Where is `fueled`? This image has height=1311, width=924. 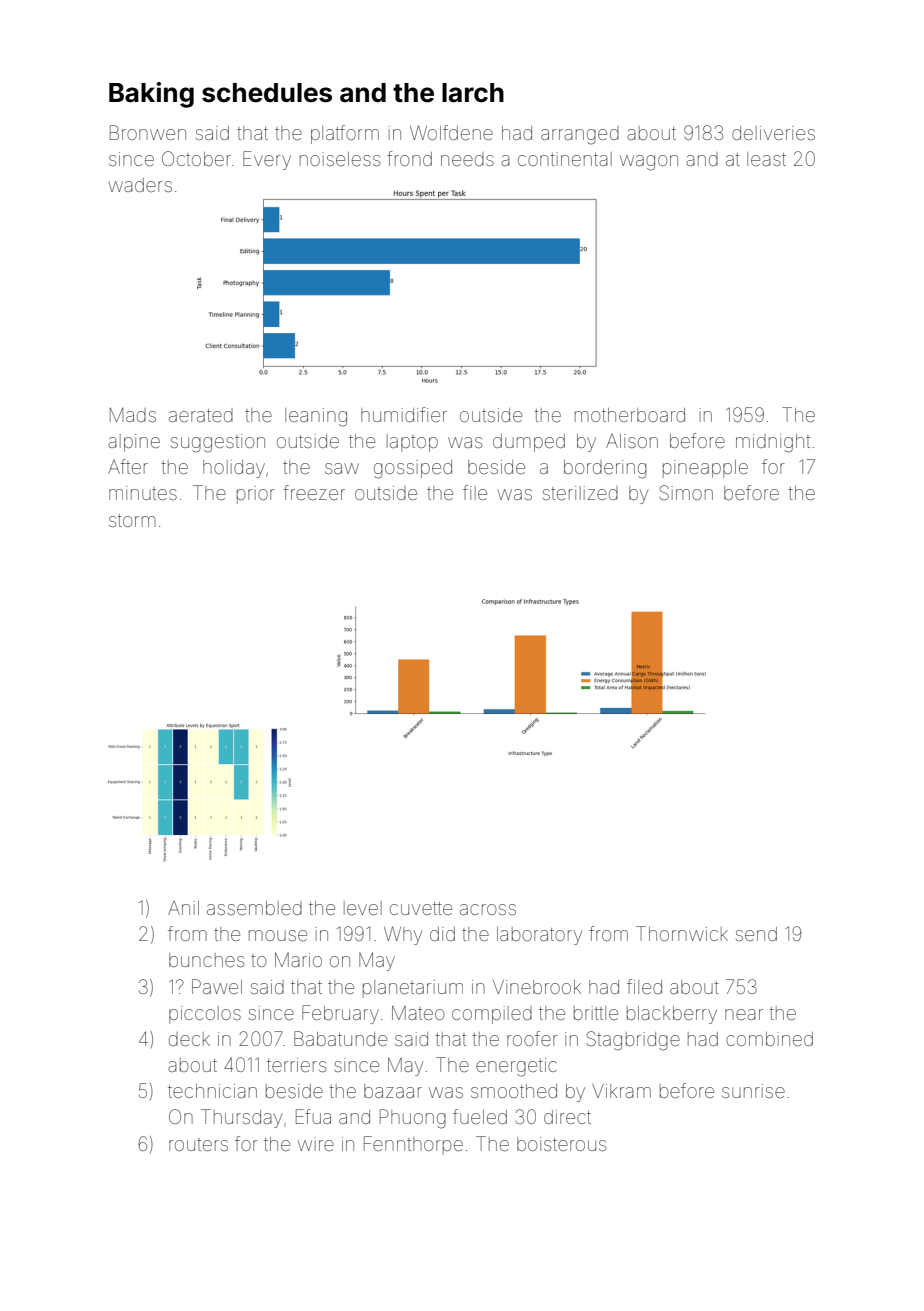 fueled is located at coordinates (480, 1116).
